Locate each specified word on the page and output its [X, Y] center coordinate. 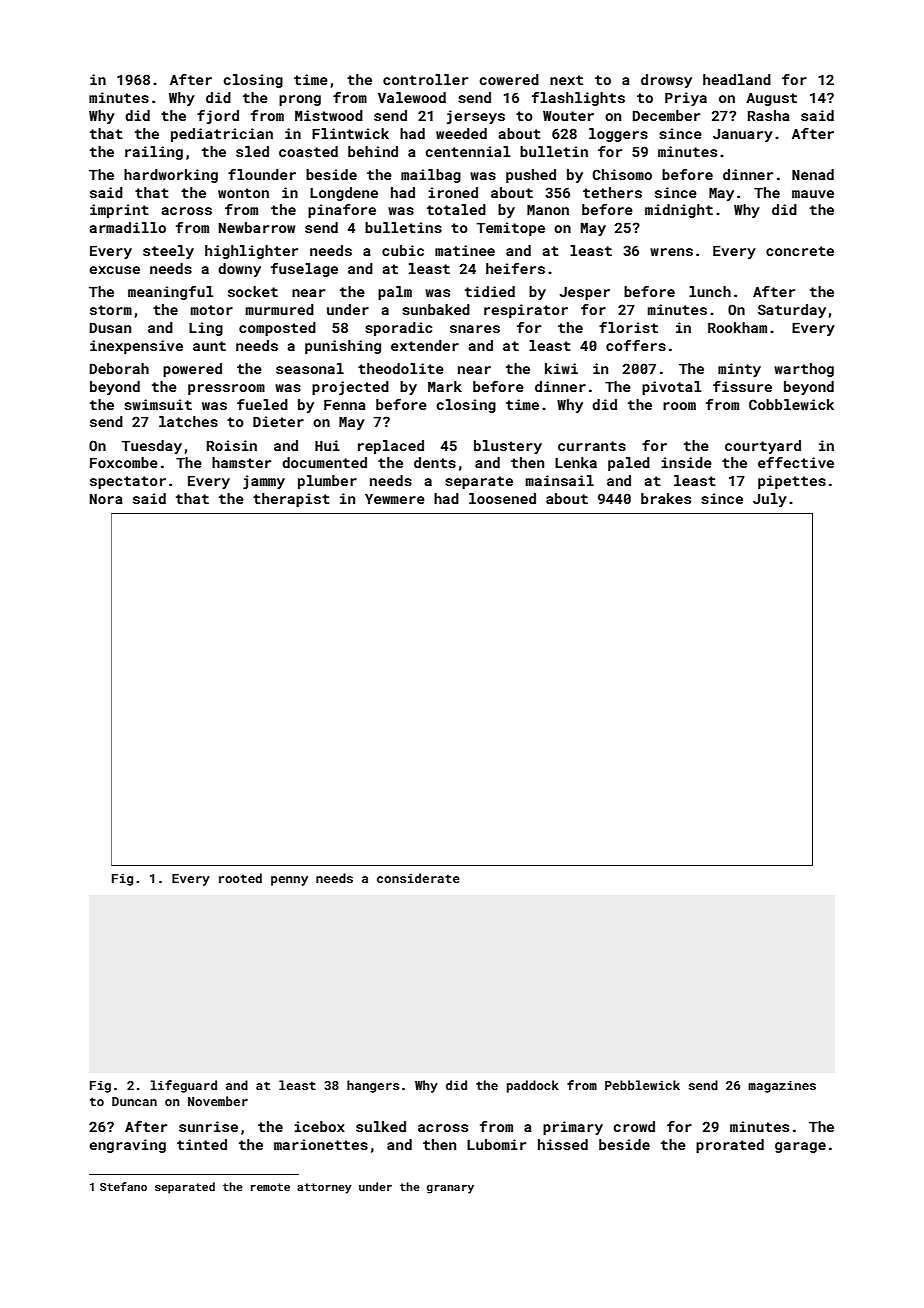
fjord [218, 117]
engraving [127, 1146]
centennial [467, 151]
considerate [418, 878]
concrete [800, 251]
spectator [128, 482]
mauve [813, 194]
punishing [343, 347]
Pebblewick [642, 1085]
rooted [240, 878]
